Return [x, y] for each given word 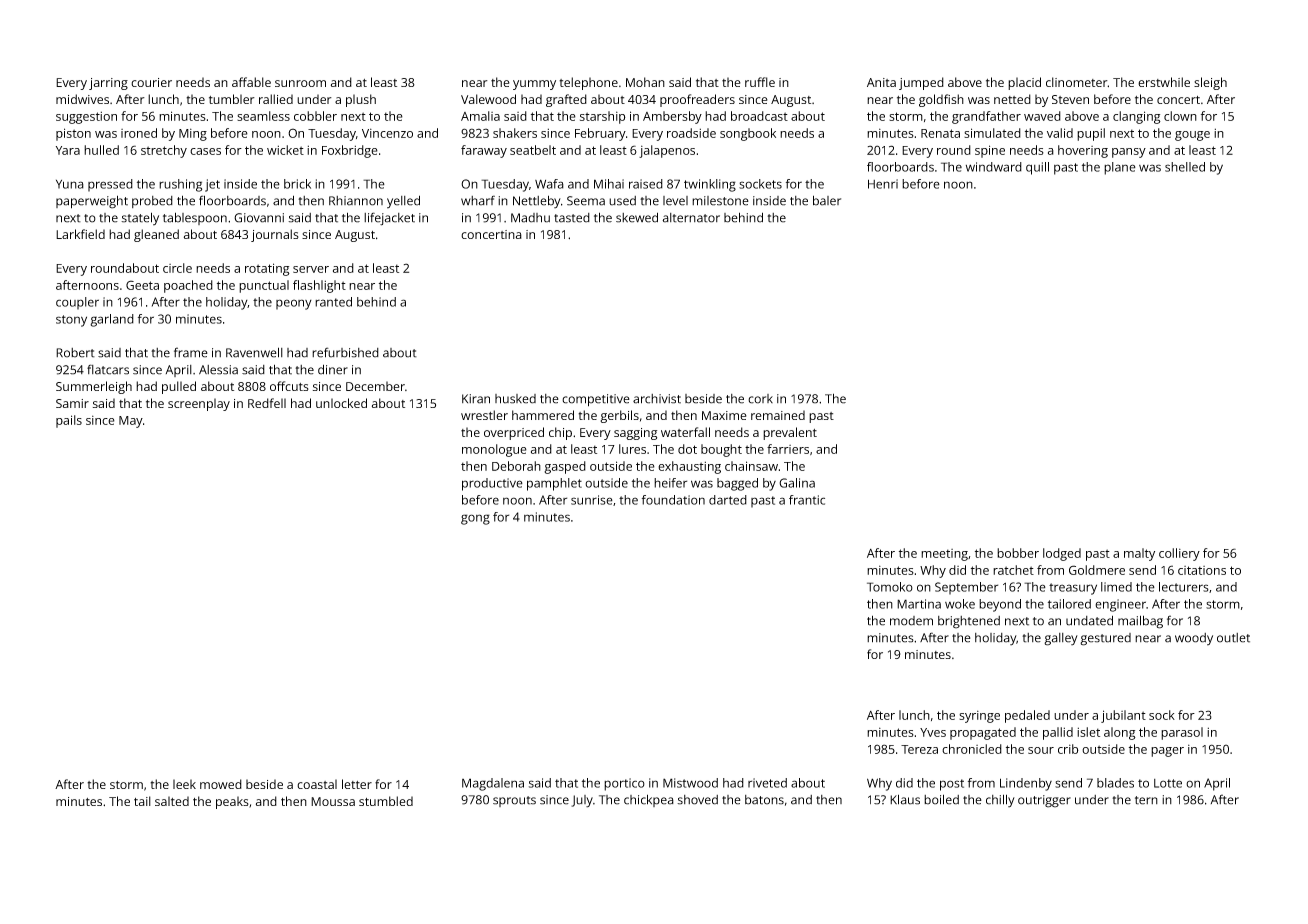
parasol [1182, 733]
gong [475, 519]
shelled [1185, 167]
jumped [921, 83]
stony [71, 321]
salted [172, 801]
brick [297, 184]
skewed [637, 217]
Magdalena [493, 784]
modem [911, 621]
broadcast [759, 116]
